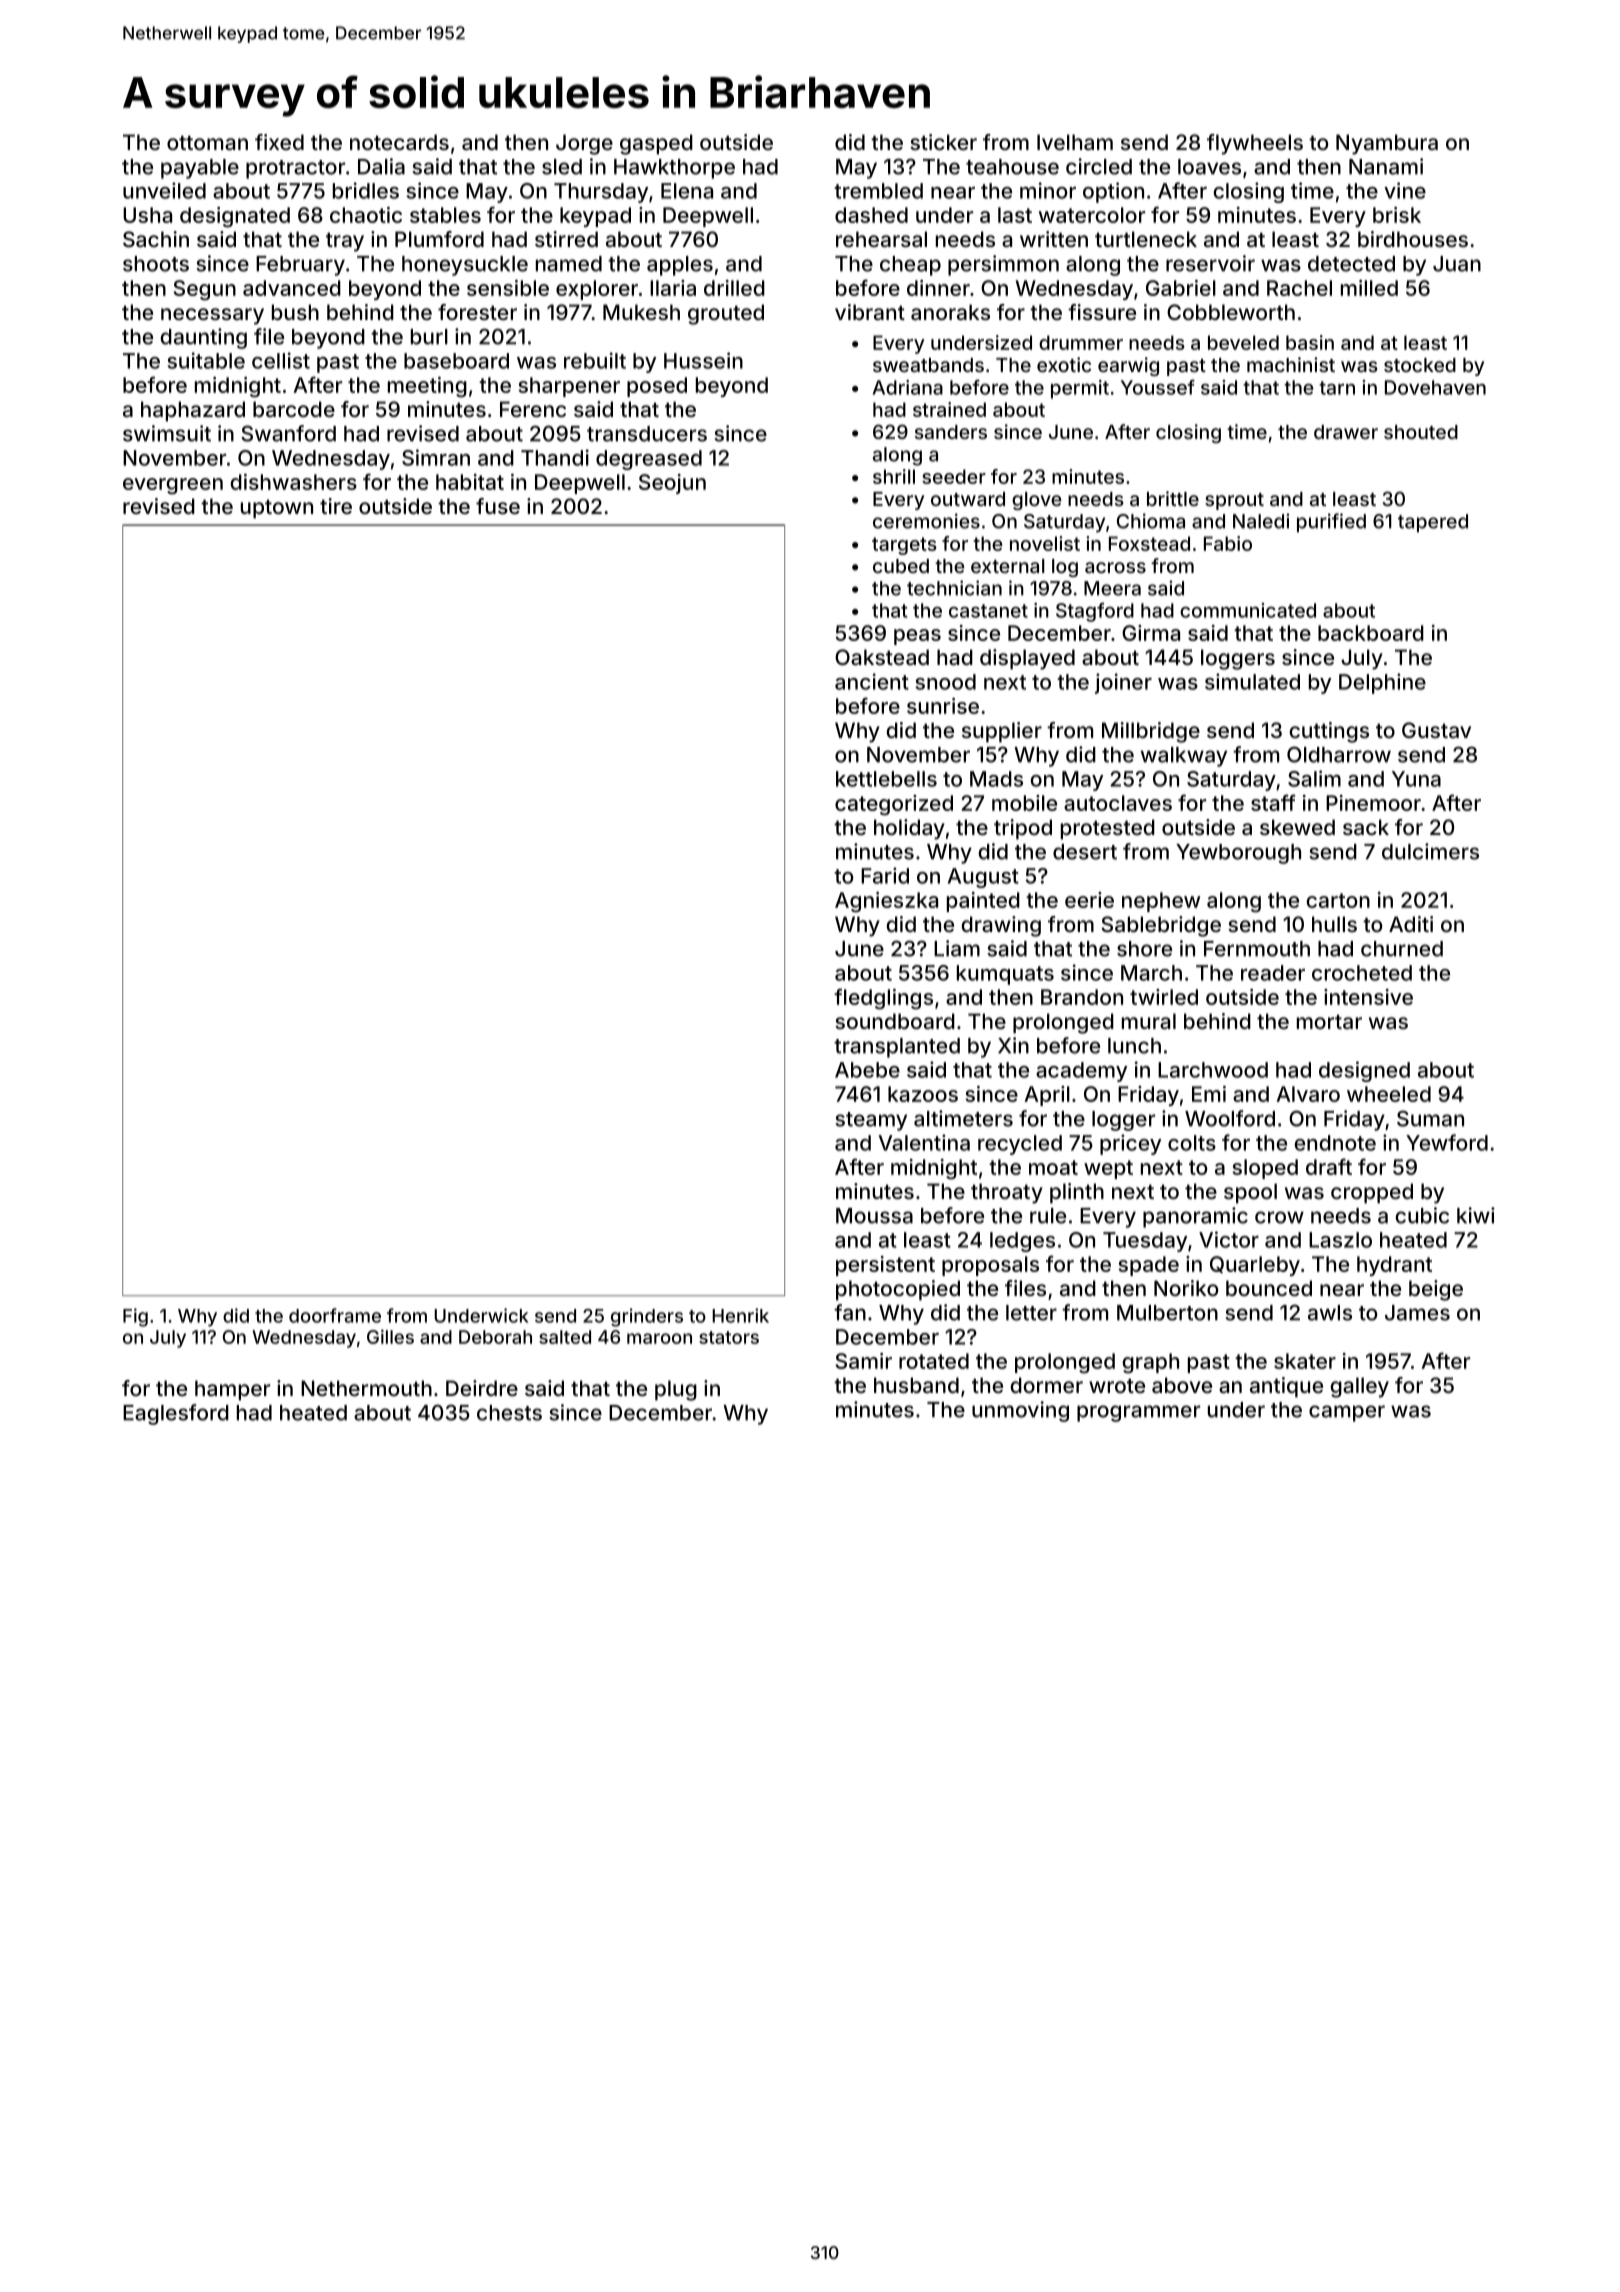 This screenshot has width=1620, height=2292. I want to click on protested, so click(1108, 829).
